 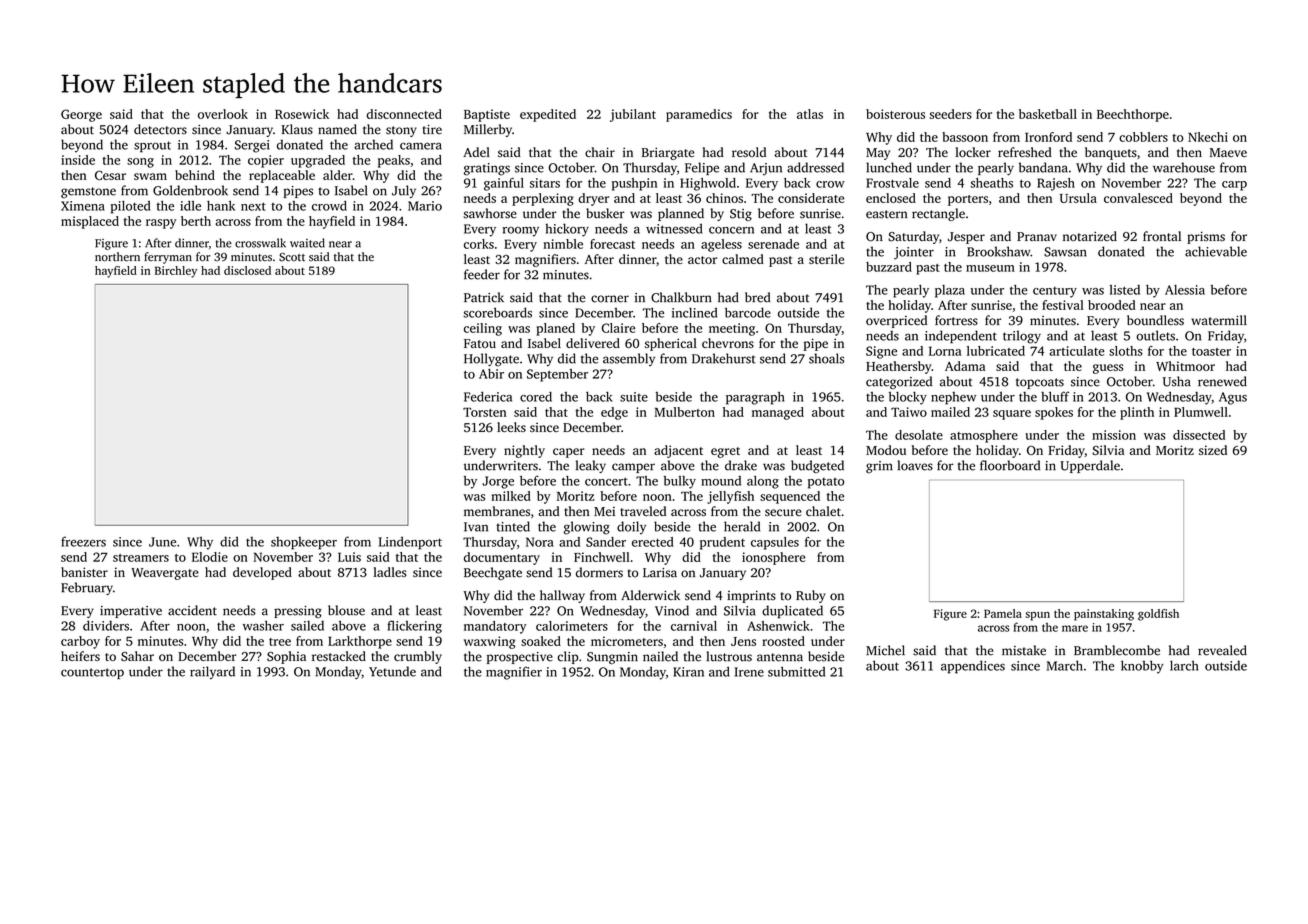 I want to click on edge, so click(x=614, y=413).
